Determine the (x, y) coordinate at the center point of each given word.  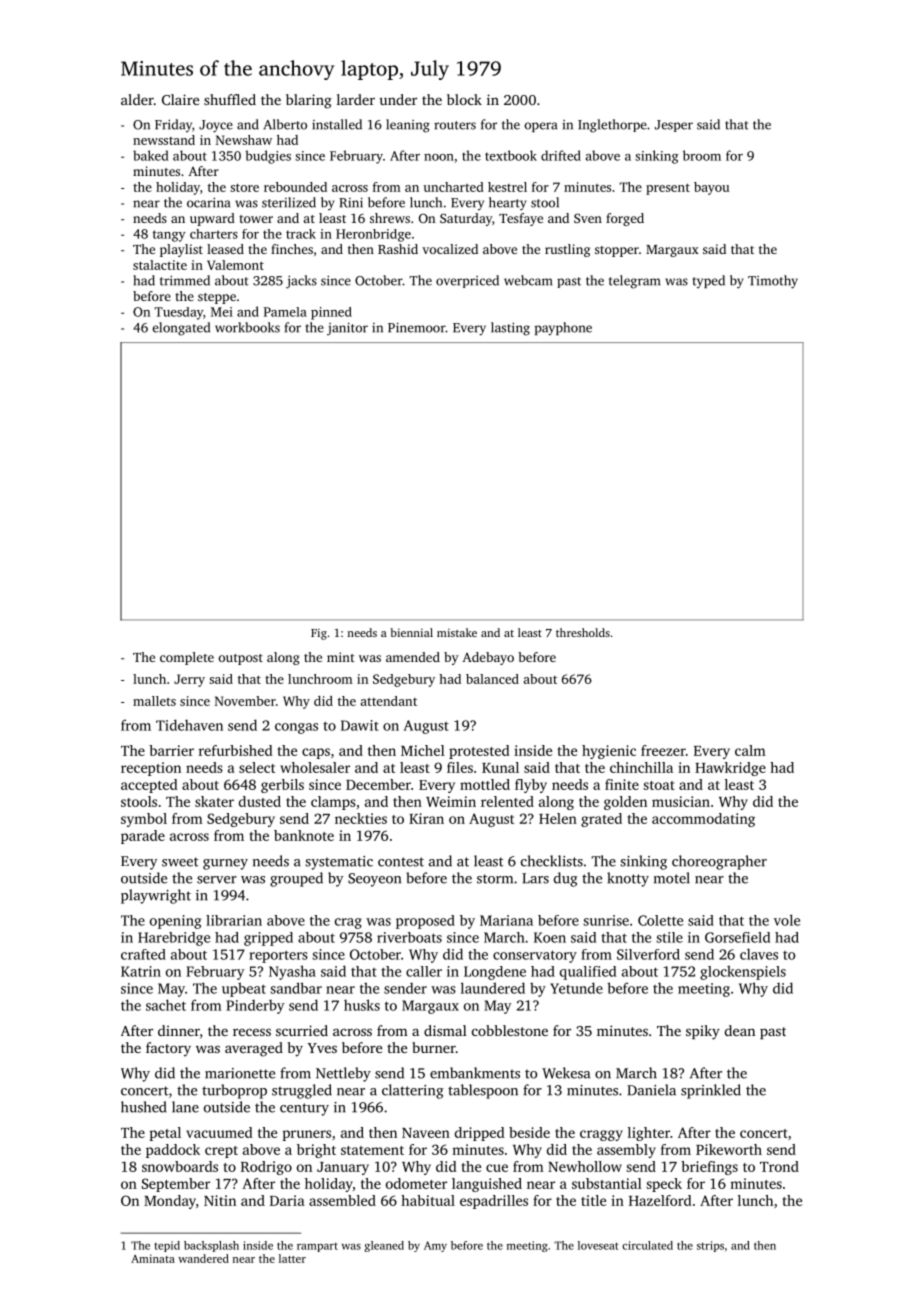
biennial (411, 632)
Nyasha (292, 972)
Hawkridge (730, 769)
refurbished (236, 750)
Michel (423, 750)
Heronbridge (373, 235)
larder (356, 99)
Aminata (153, 1258)
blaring (309, 101)
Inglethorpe (612, 126)
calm (750, 750)
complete (187, 658)
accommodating (703, 820)
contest (401, 862)
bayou (711, 188)
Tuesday (178, 313)
